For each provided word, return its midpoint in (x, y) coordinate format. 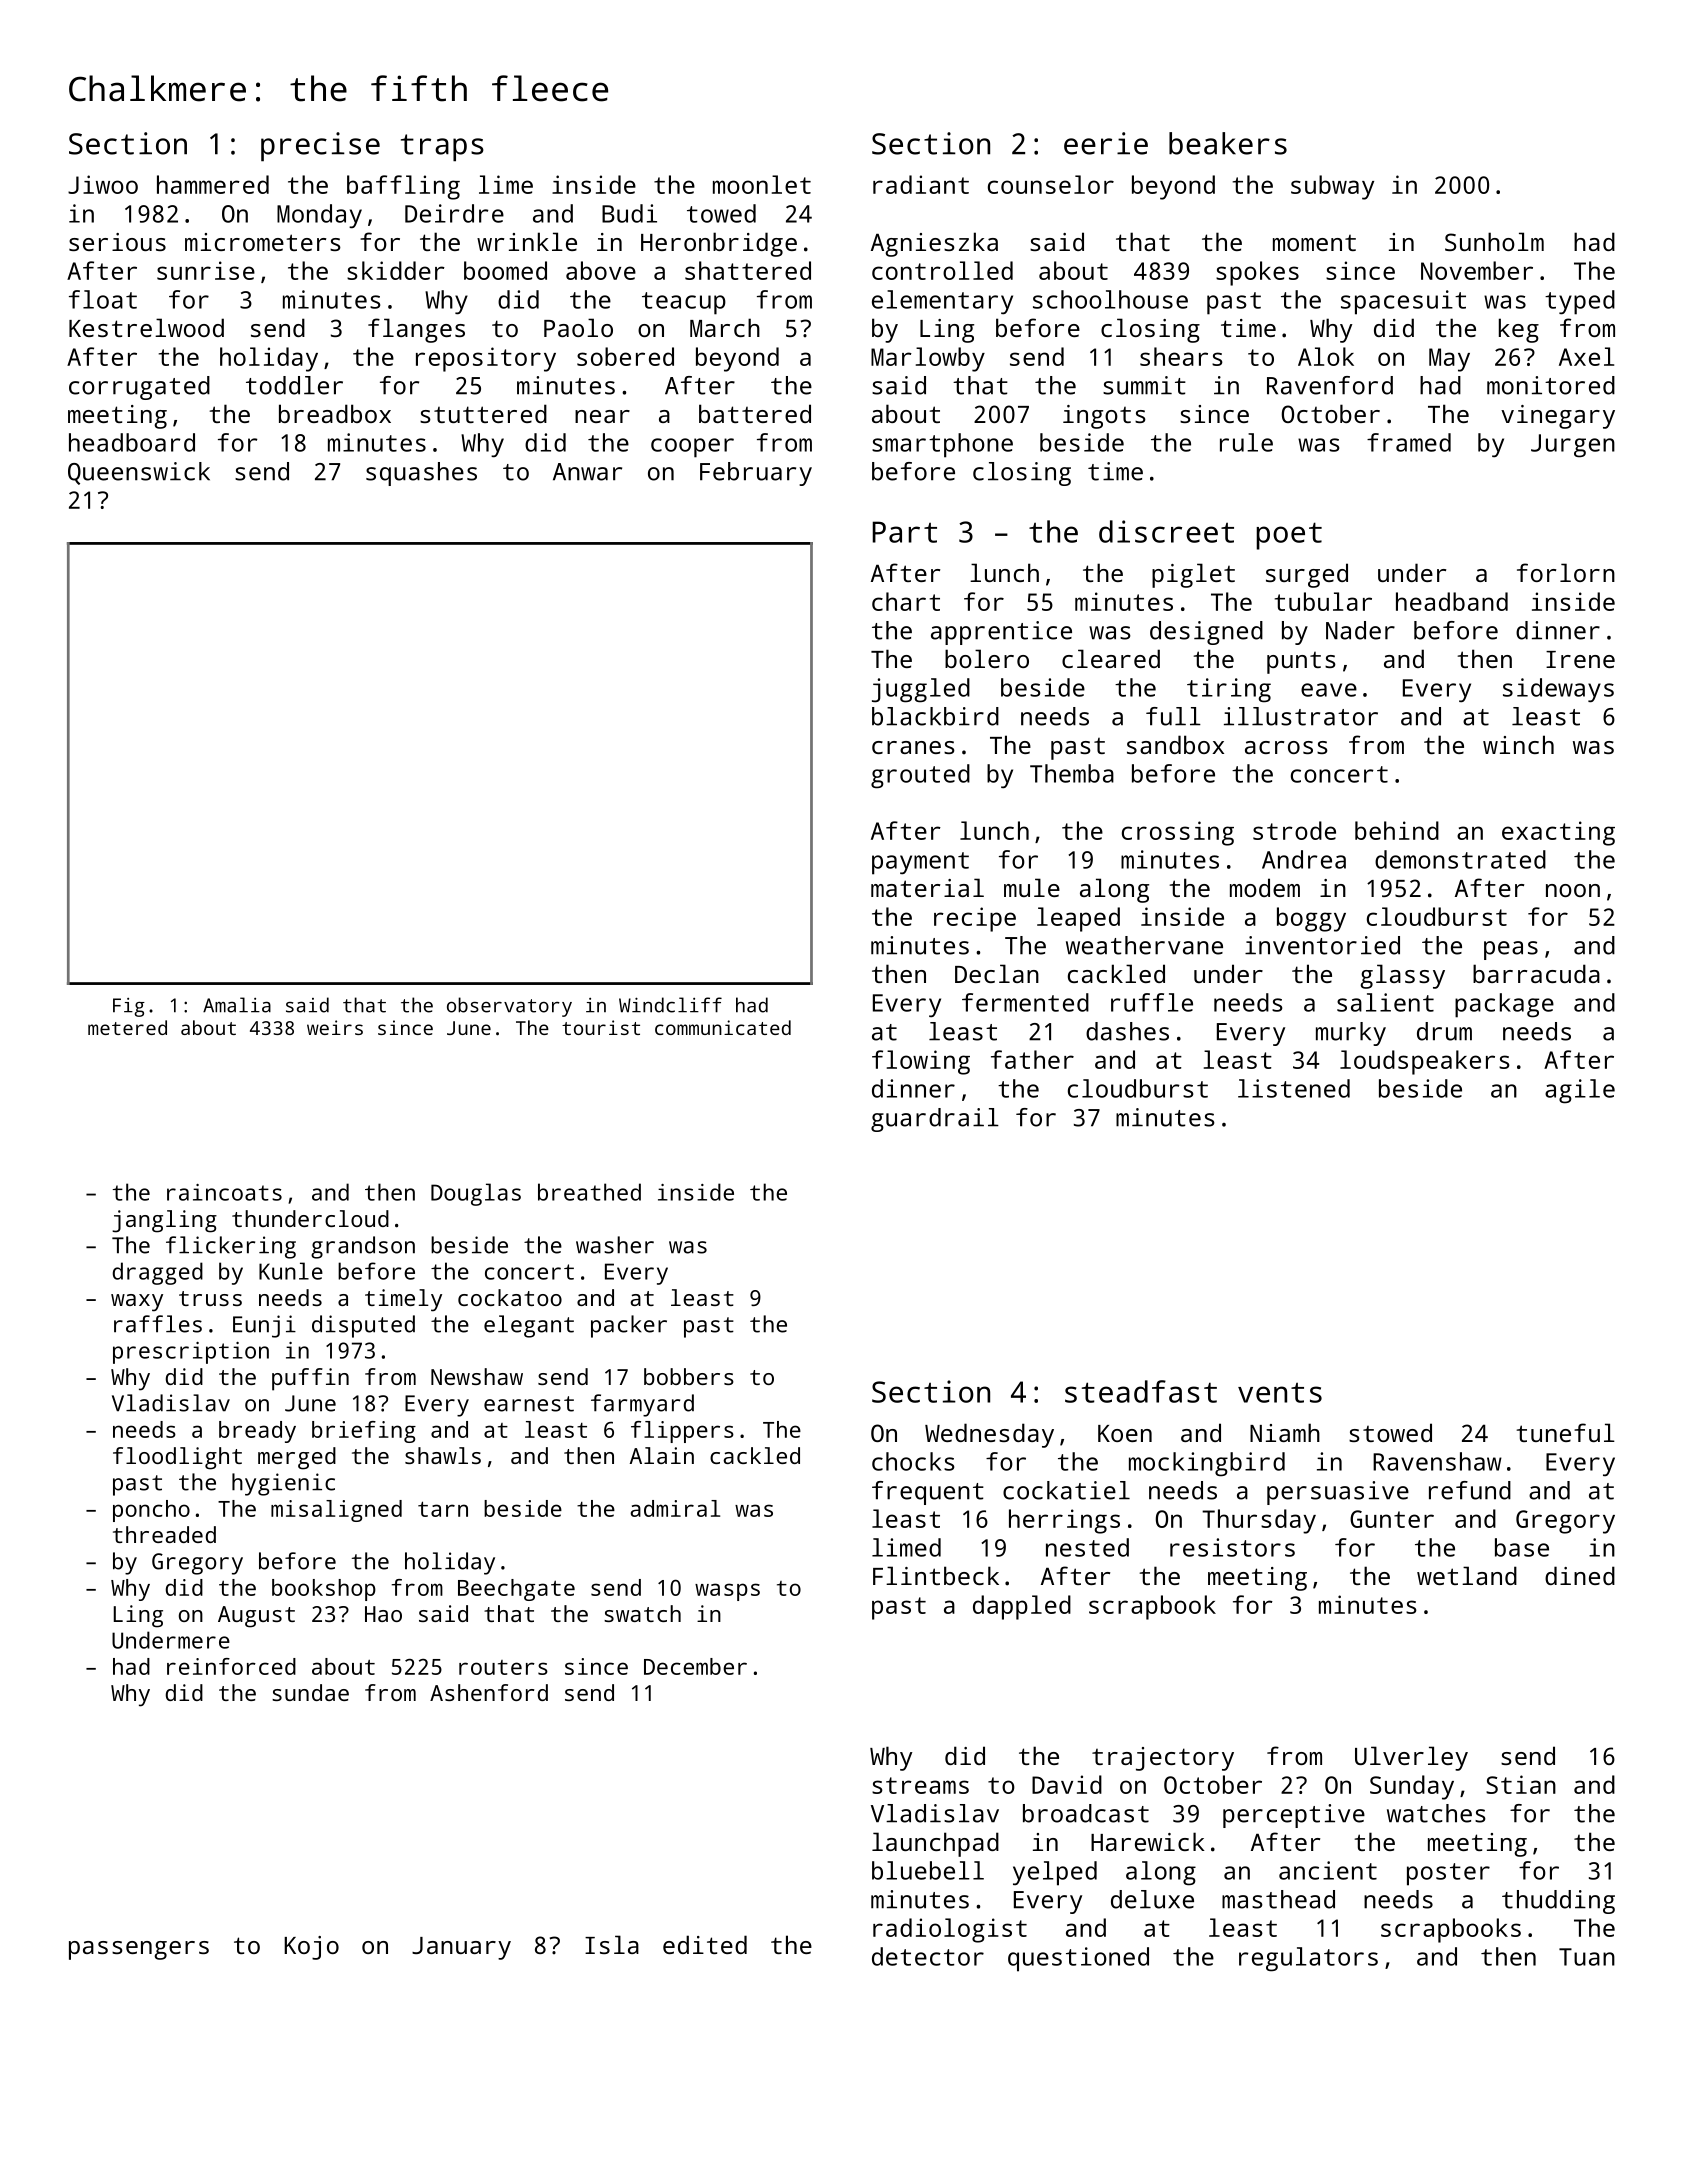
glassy (1402, 976)
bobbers (689, 1376)
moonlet (762, 184)
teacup (684, 303)
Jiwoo (103, 184)
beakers (1228, 143)
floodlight (177, 1458)
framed (1409, 442)
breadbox (335, 413)
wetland (1467, 1575)
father (1032, 1059)
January (461, 1948)
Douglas (476, 1194)
